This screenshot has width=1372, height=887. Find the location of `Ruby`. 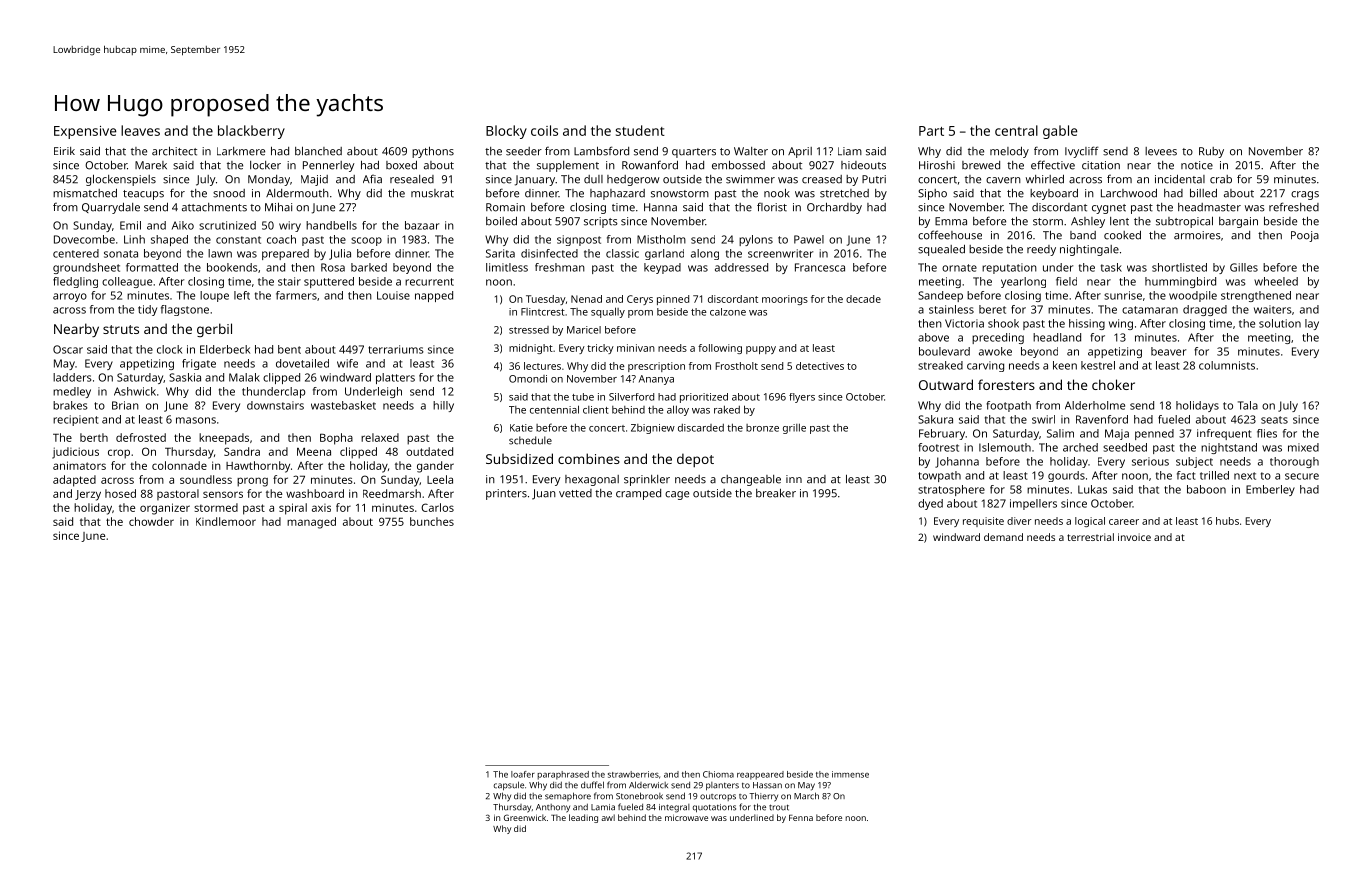

Ruby is located at coordinates (1211, 152).
